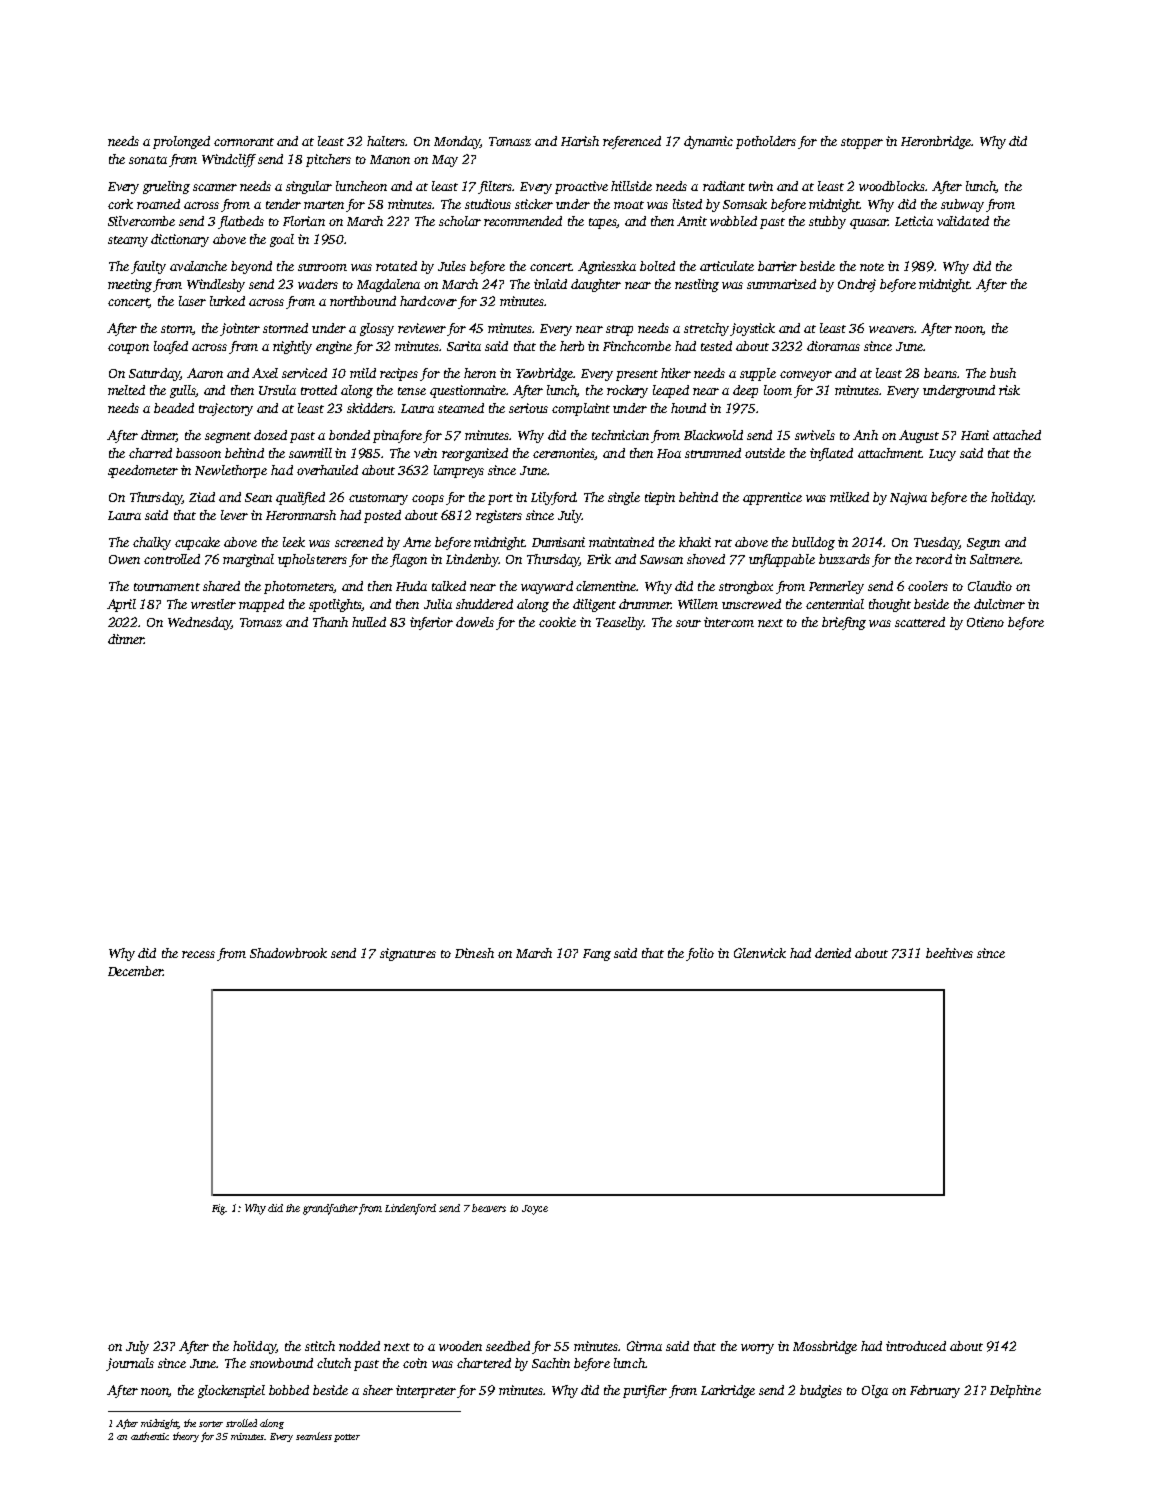 The height and width of the screenshot is (1495, 1156). I want to click on milked, so click(849, 497).
